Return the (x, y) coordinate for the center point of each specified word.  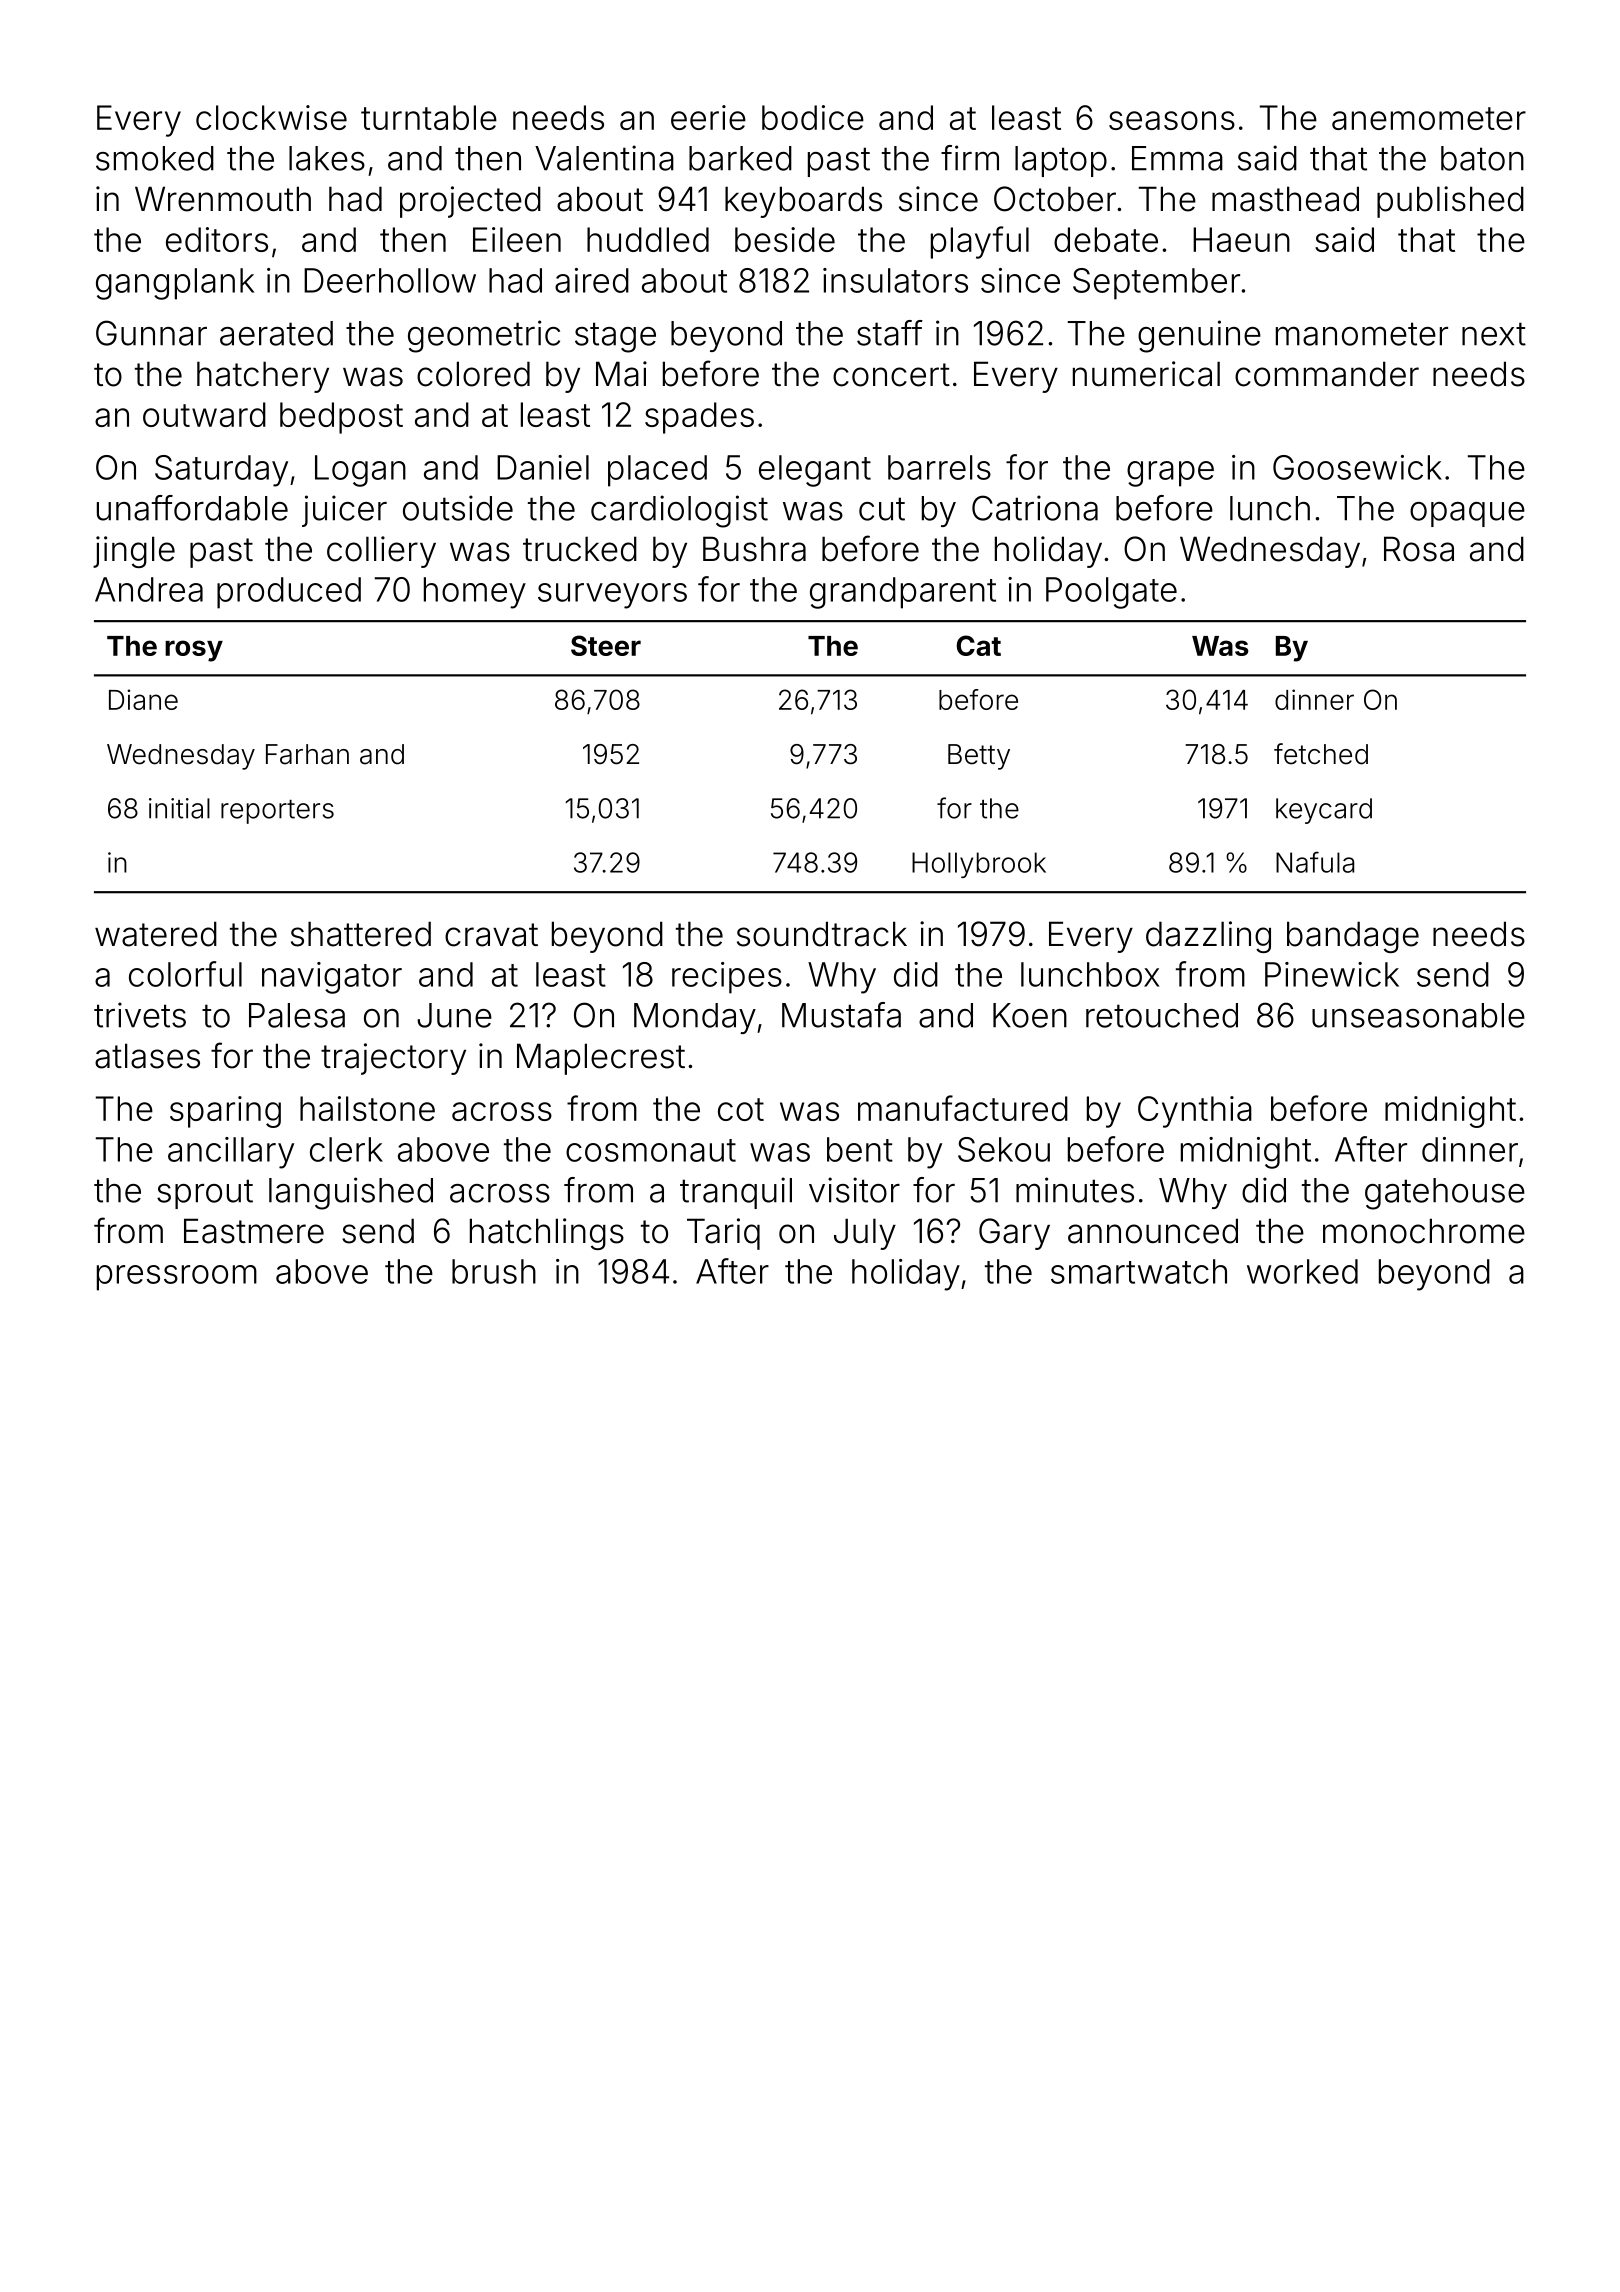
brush (494, 1271)
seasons (1172, 120)
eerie (708, 117)
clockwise (271, 117)
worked (1302, 1271)
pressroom (177, 1278)
